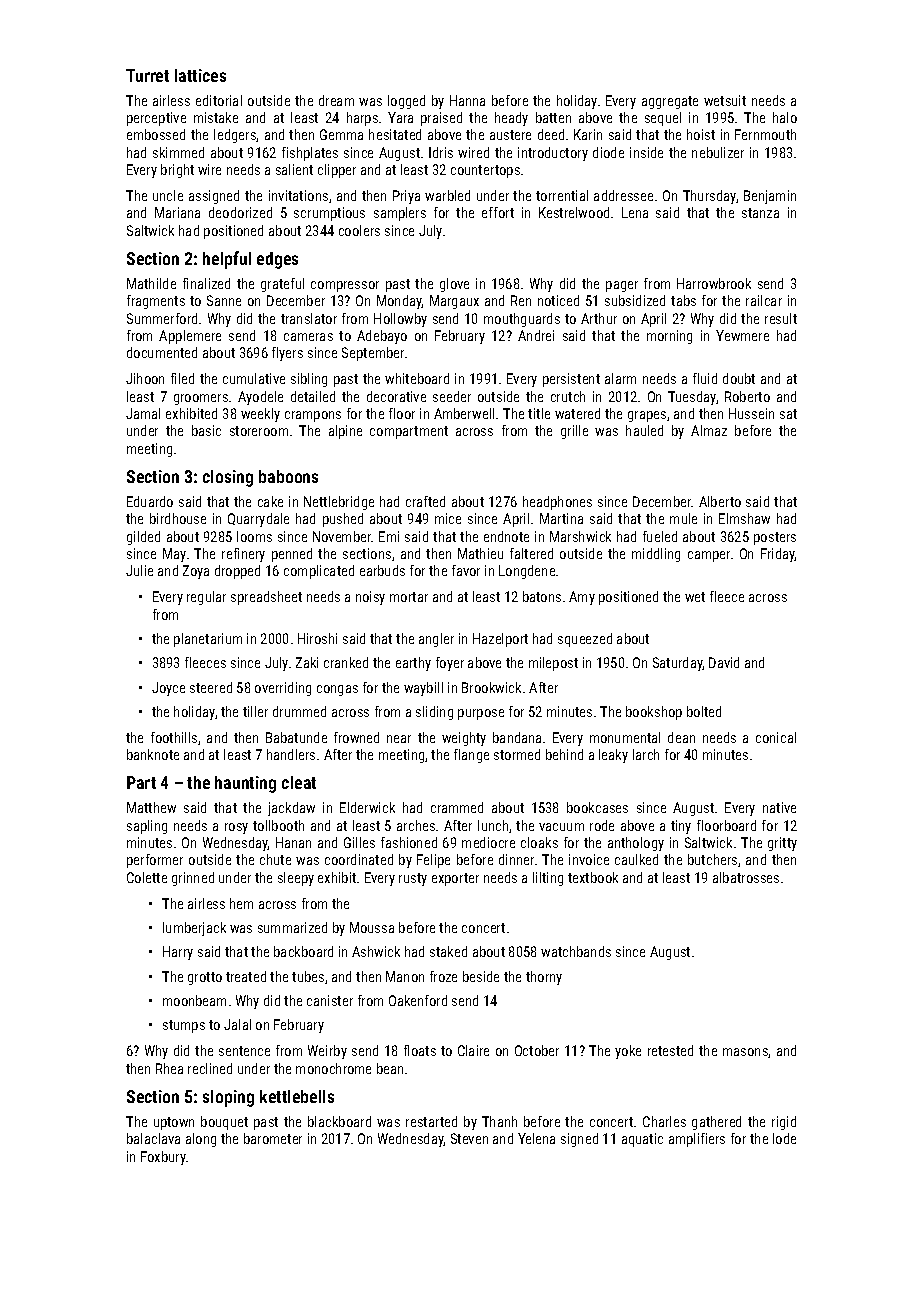 This screenshot has height=1314, width=924. Describe the element at coordinates (206, 283) in the screenshot. I see `finalized` at that location.
